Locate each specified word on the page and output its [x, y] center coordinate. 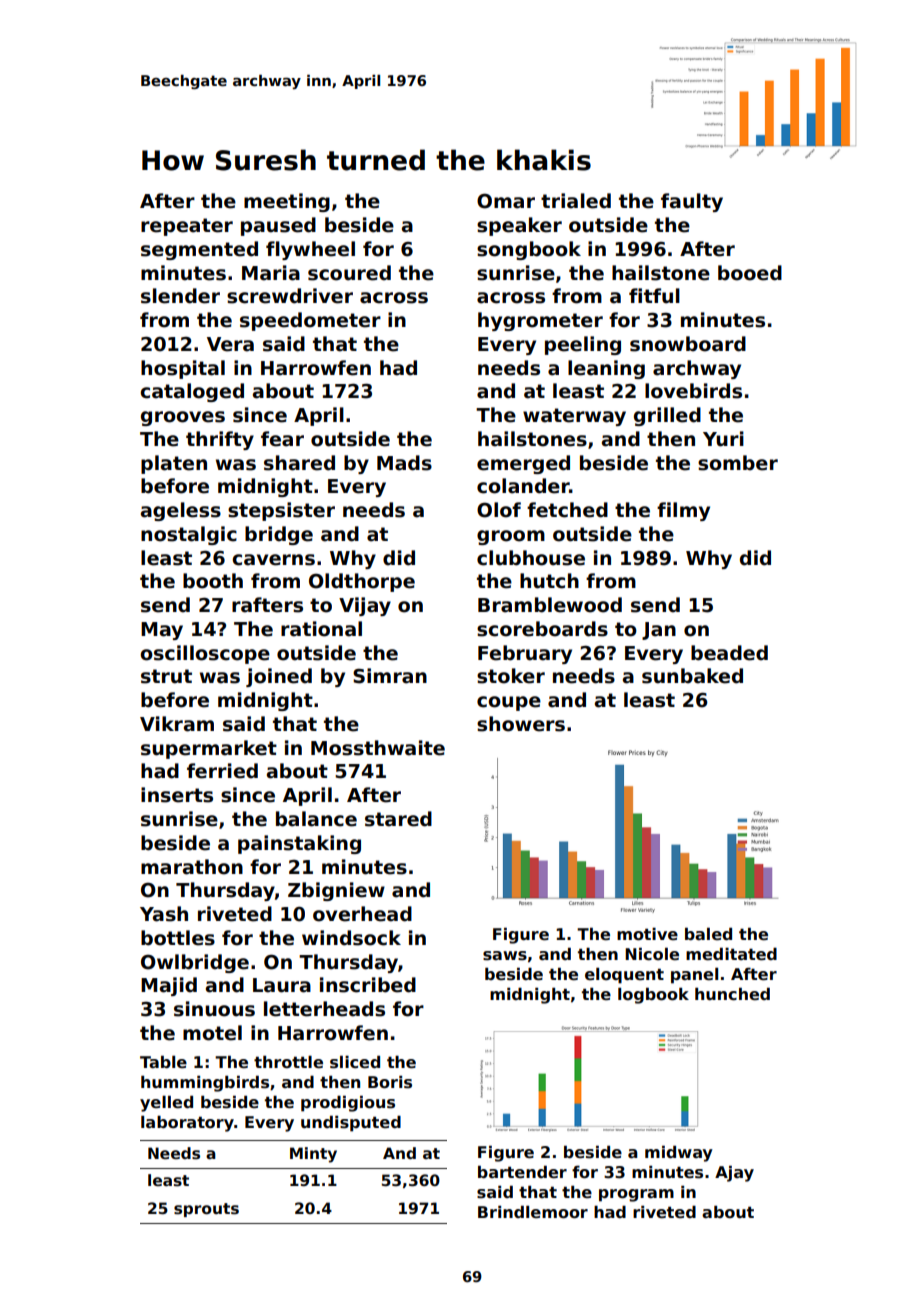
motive [647, 934]
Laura [282, 985]
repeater [187, 227]
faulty [692, 202]
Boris [390, 1082]
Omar [506, 201]
